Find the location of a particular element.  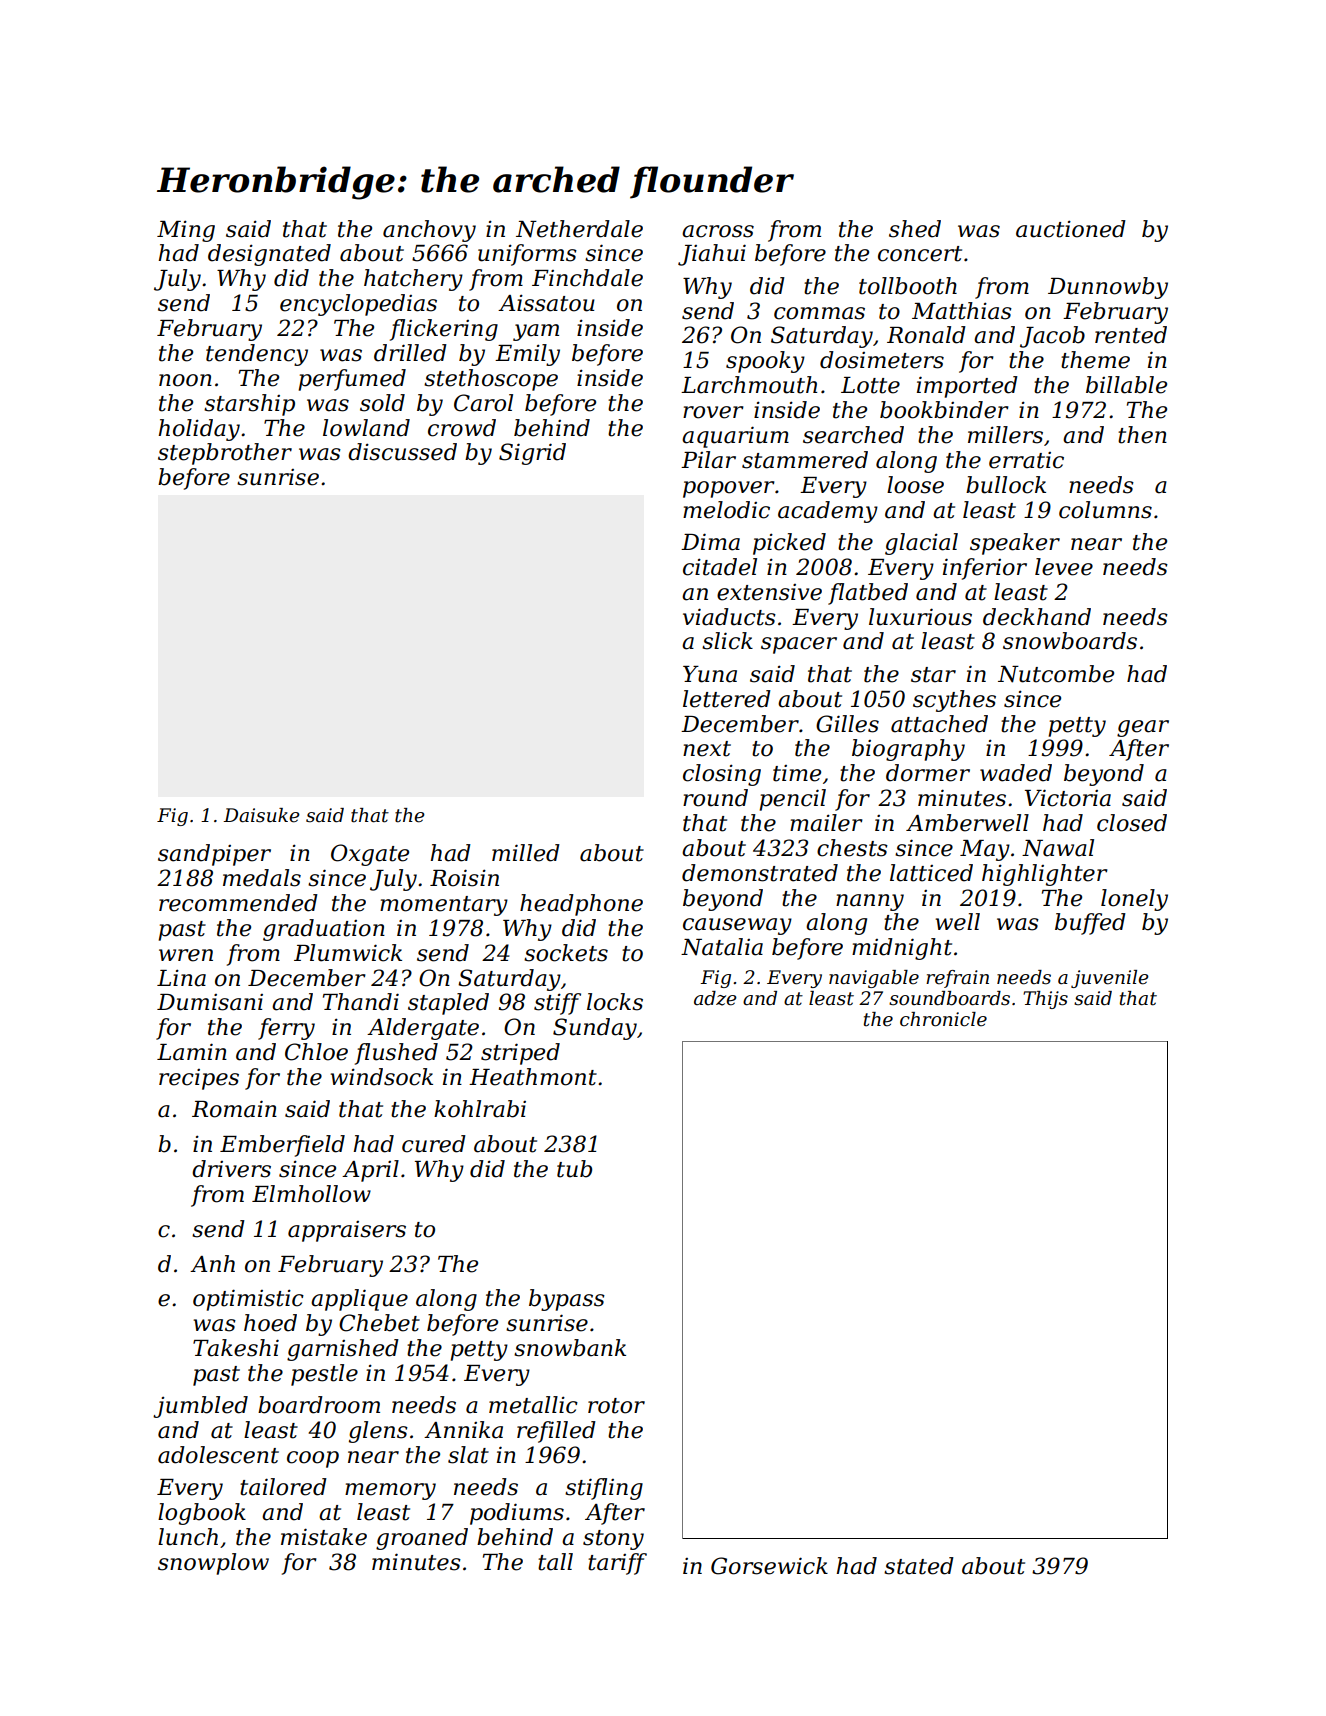

speaker is located at coordinates (1015, 544).
